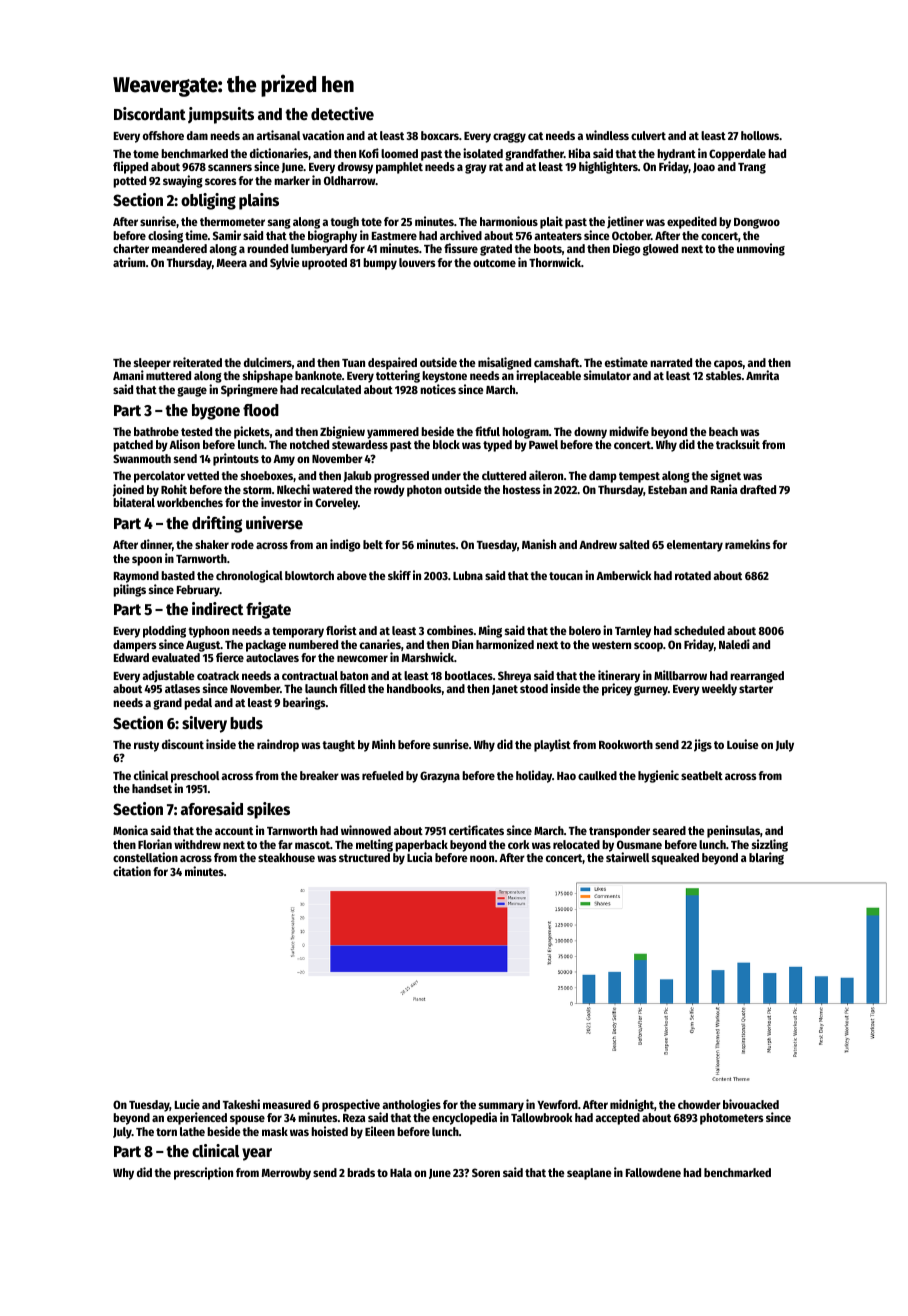 Image resolution: width=908 pixels, height=1316 pixels. What do you see at coordinates (576, 844) in the screenshot?
I see `relocated` at bounding box center [576, 844].
